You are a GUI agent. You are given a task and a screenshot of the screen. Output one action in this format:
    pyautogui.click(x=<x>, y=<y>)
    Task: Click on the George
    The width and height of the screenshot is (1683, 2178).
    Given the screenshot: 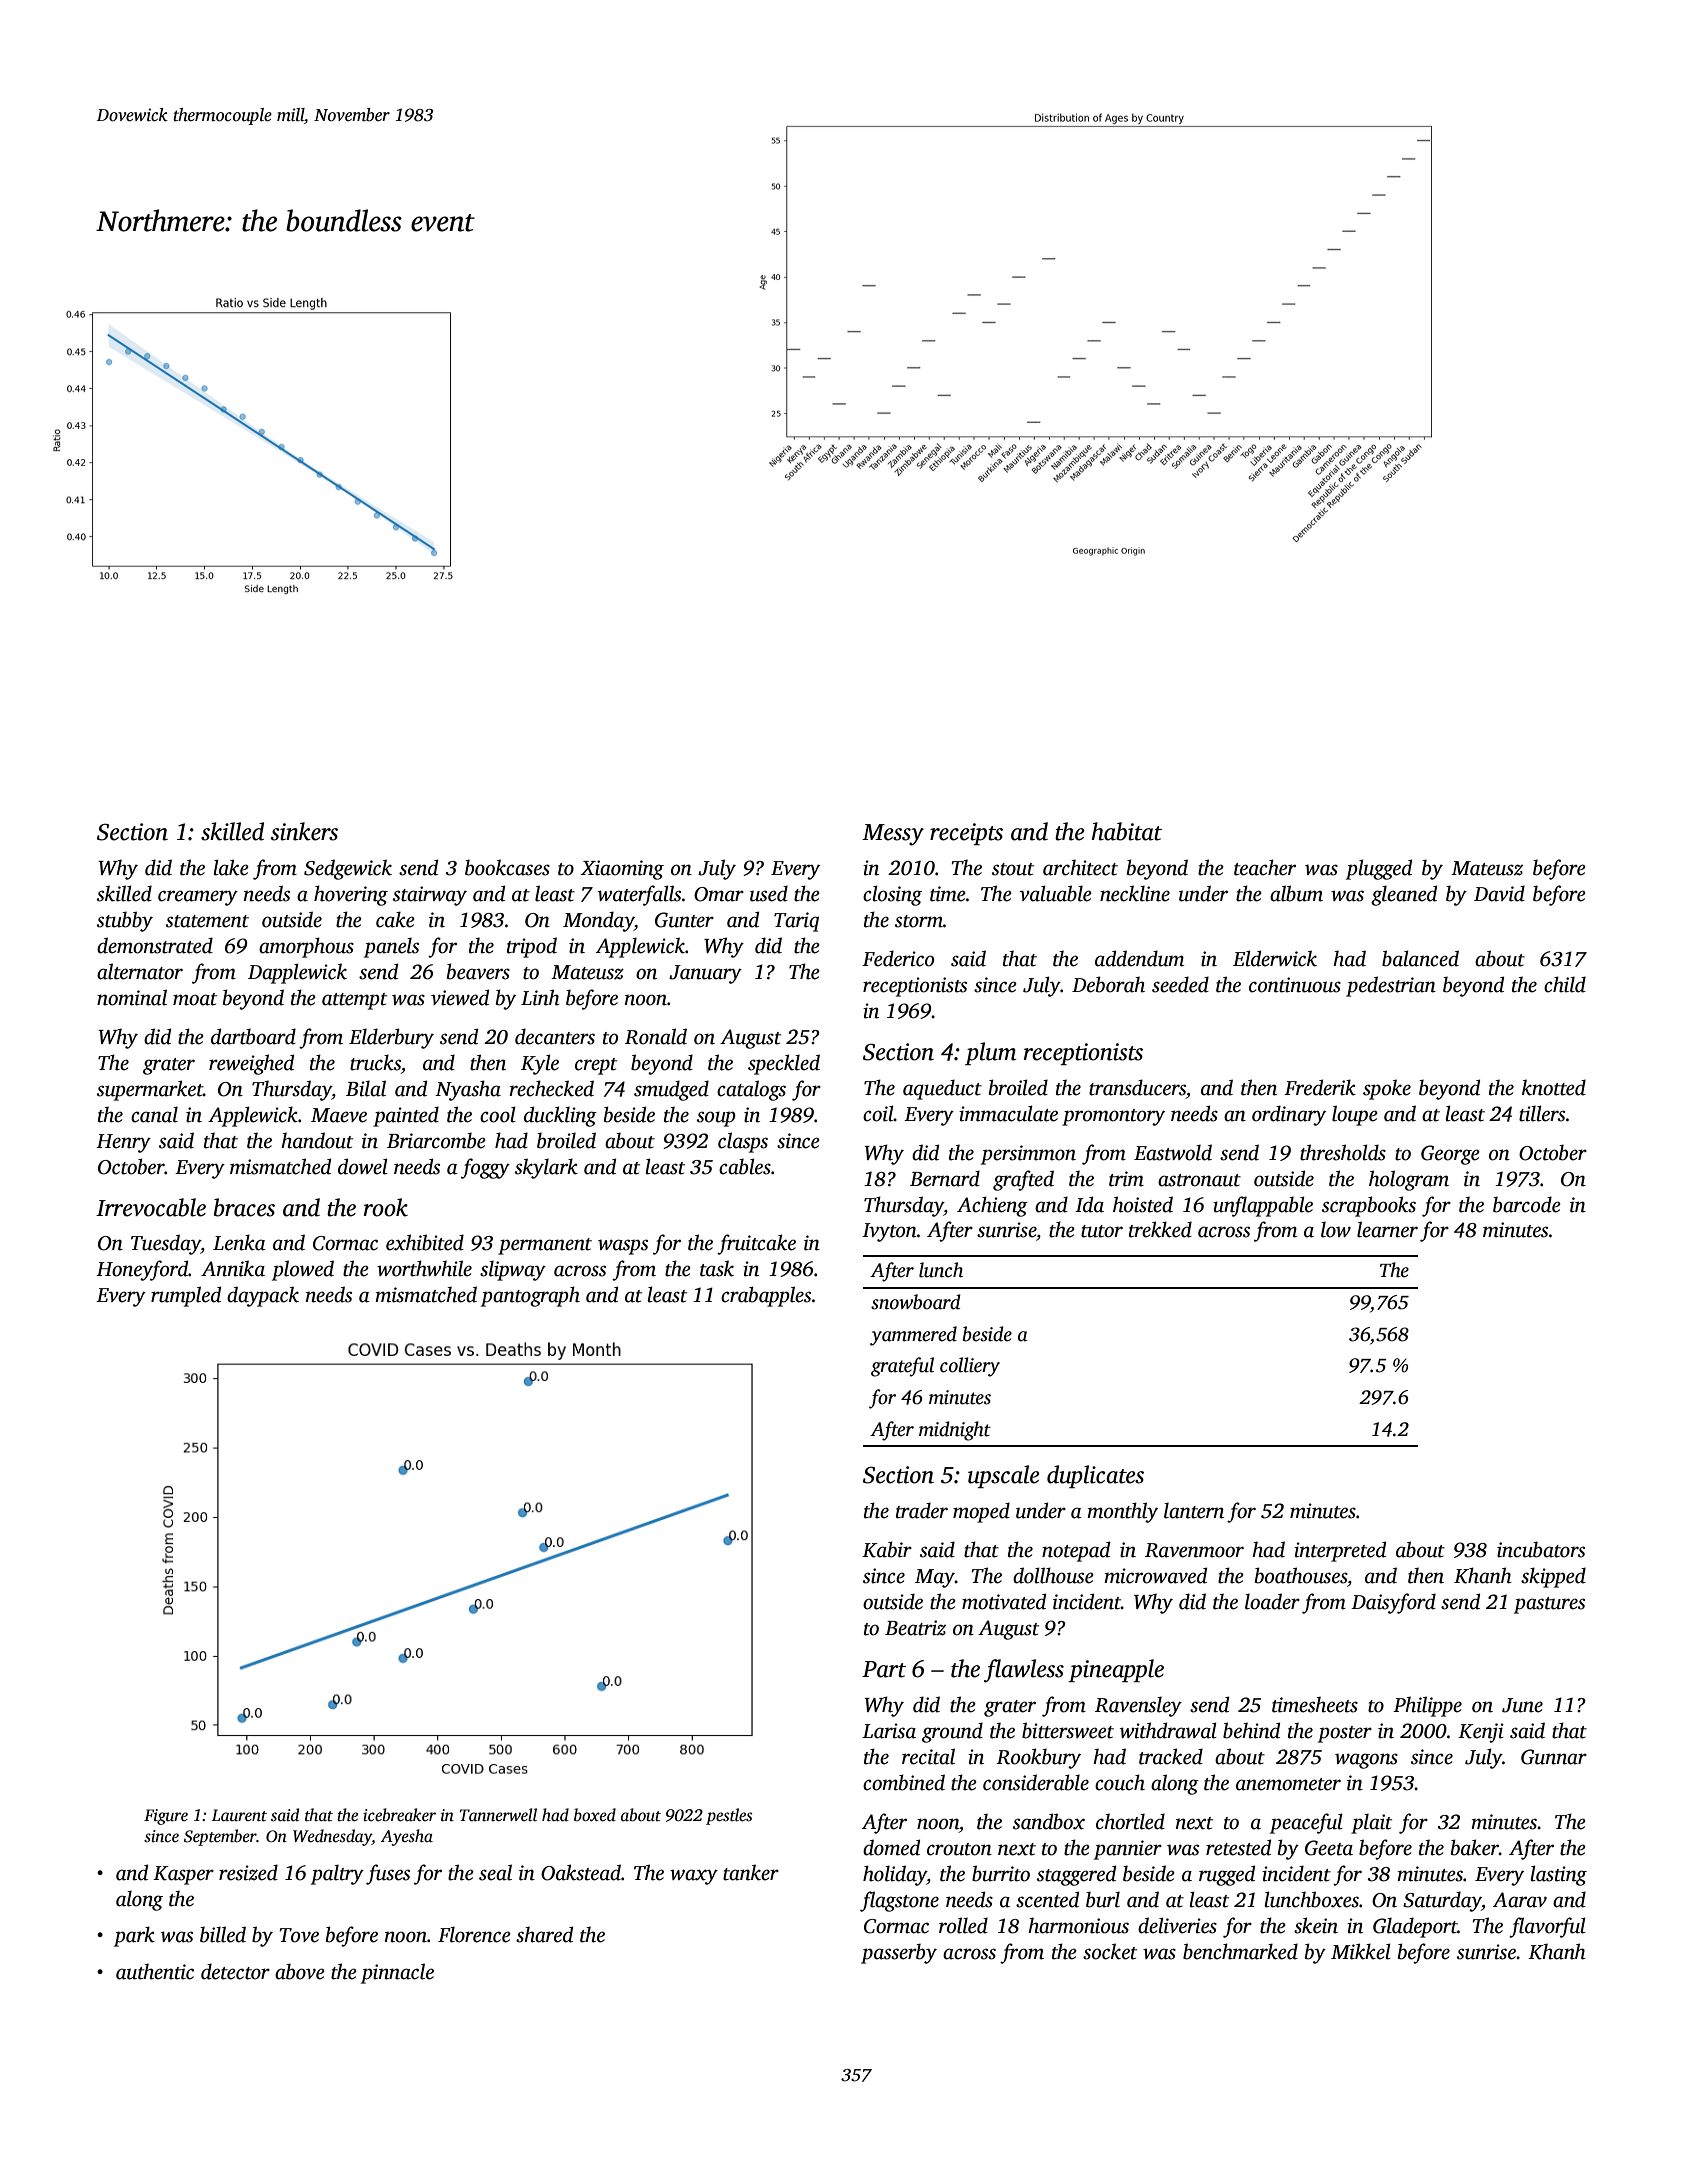 What is the action you would take?
    pyautogui.click(x=1450, y=1155)
